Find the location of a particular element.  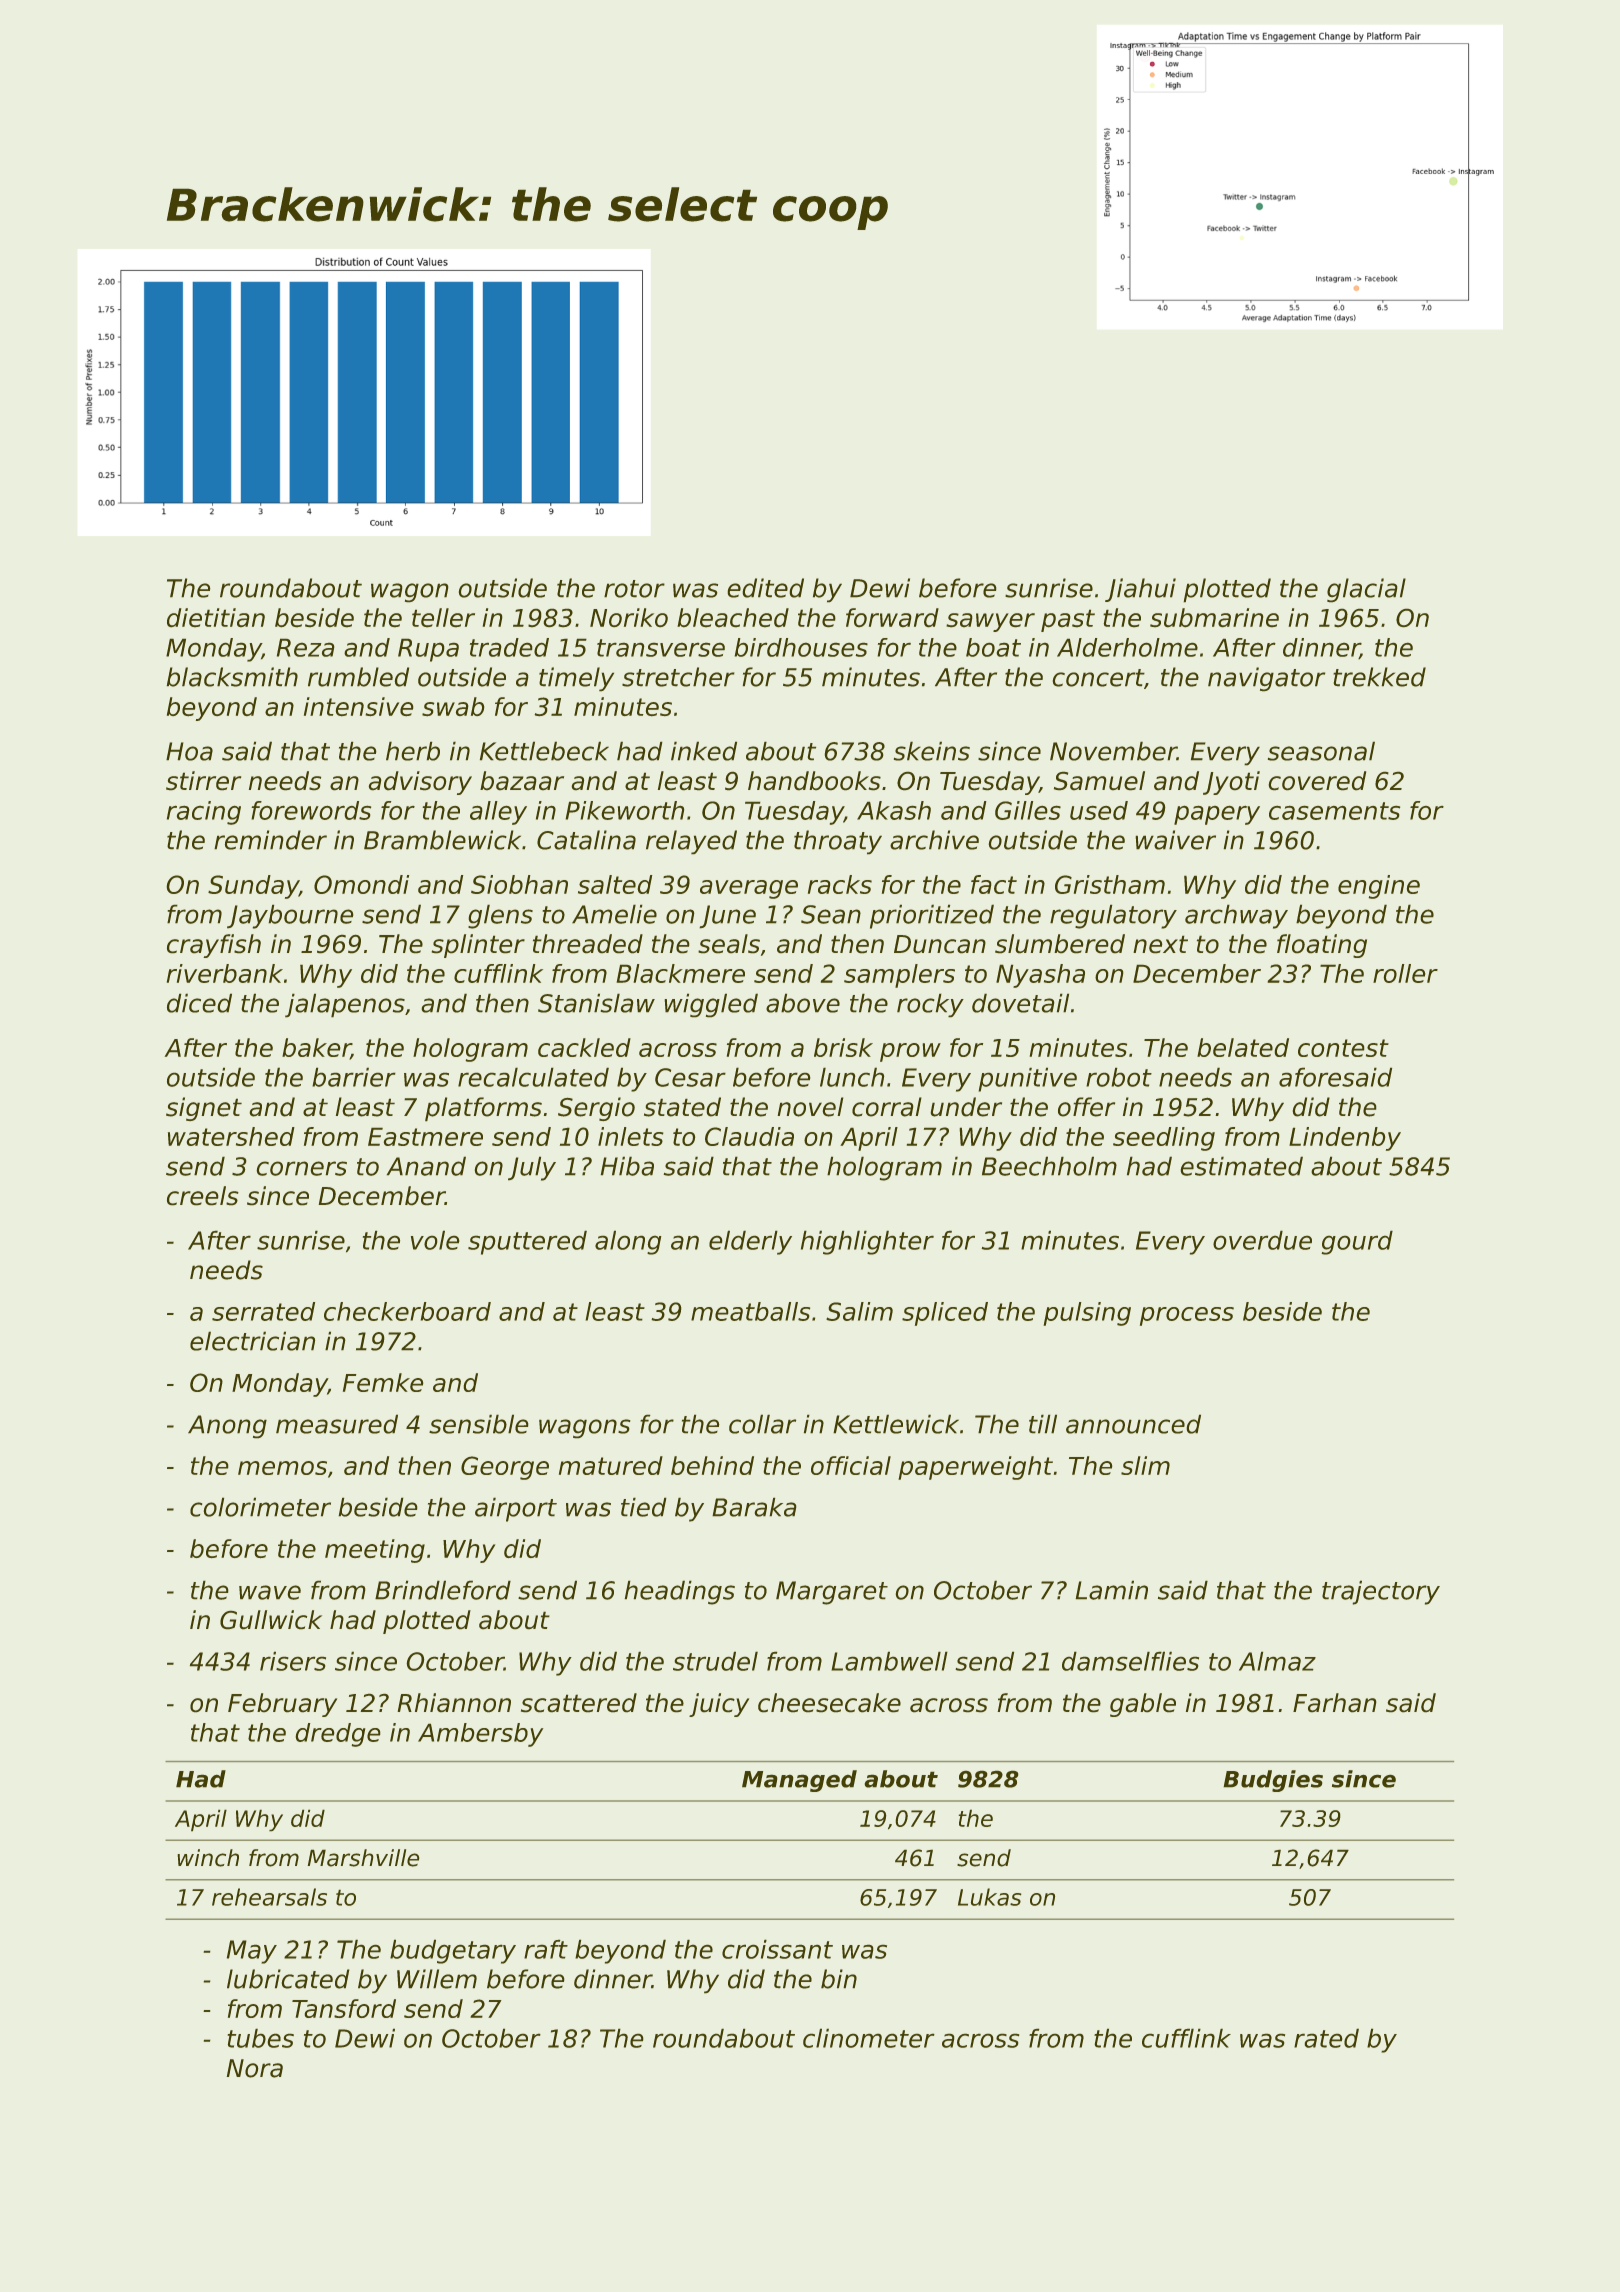

glacial is located at coordinates (1366, 590).
